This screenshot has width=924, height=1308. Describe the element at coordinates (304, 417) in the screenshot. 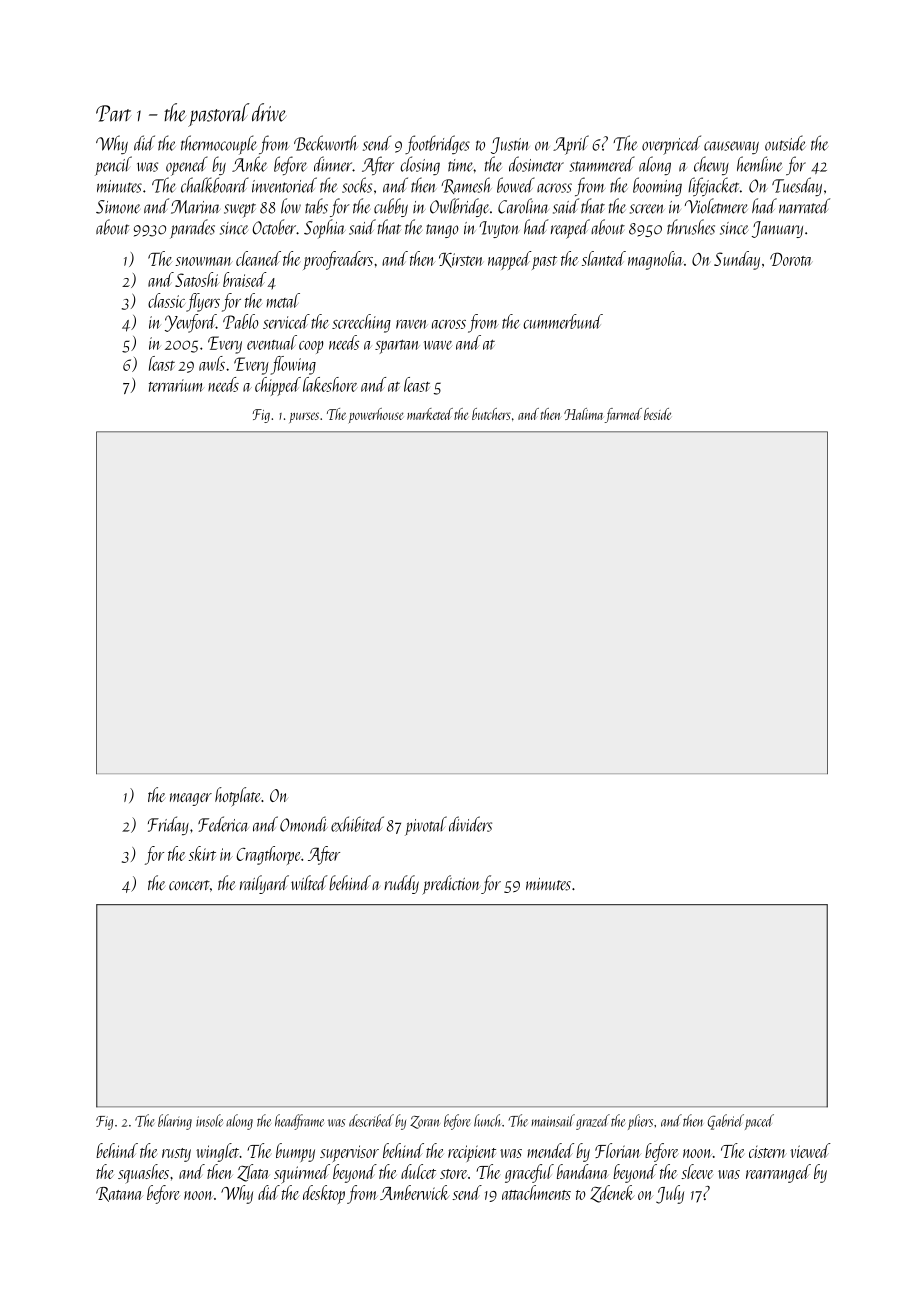

I see `purses` at that location.
